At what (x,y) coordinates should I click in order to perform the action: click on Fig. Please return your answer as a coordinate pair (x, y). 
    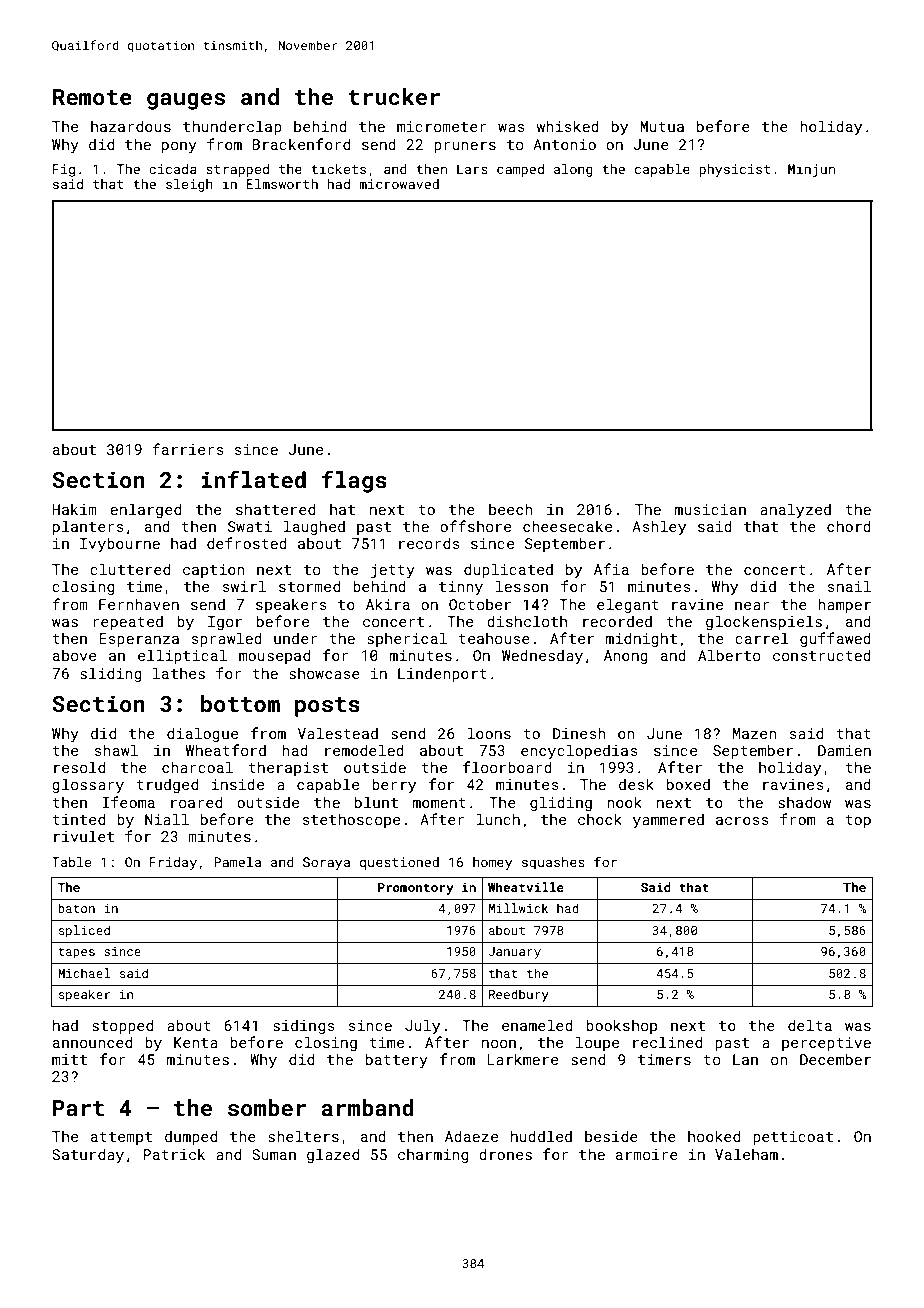
    Looking at the image, I should click on (64, 170).
